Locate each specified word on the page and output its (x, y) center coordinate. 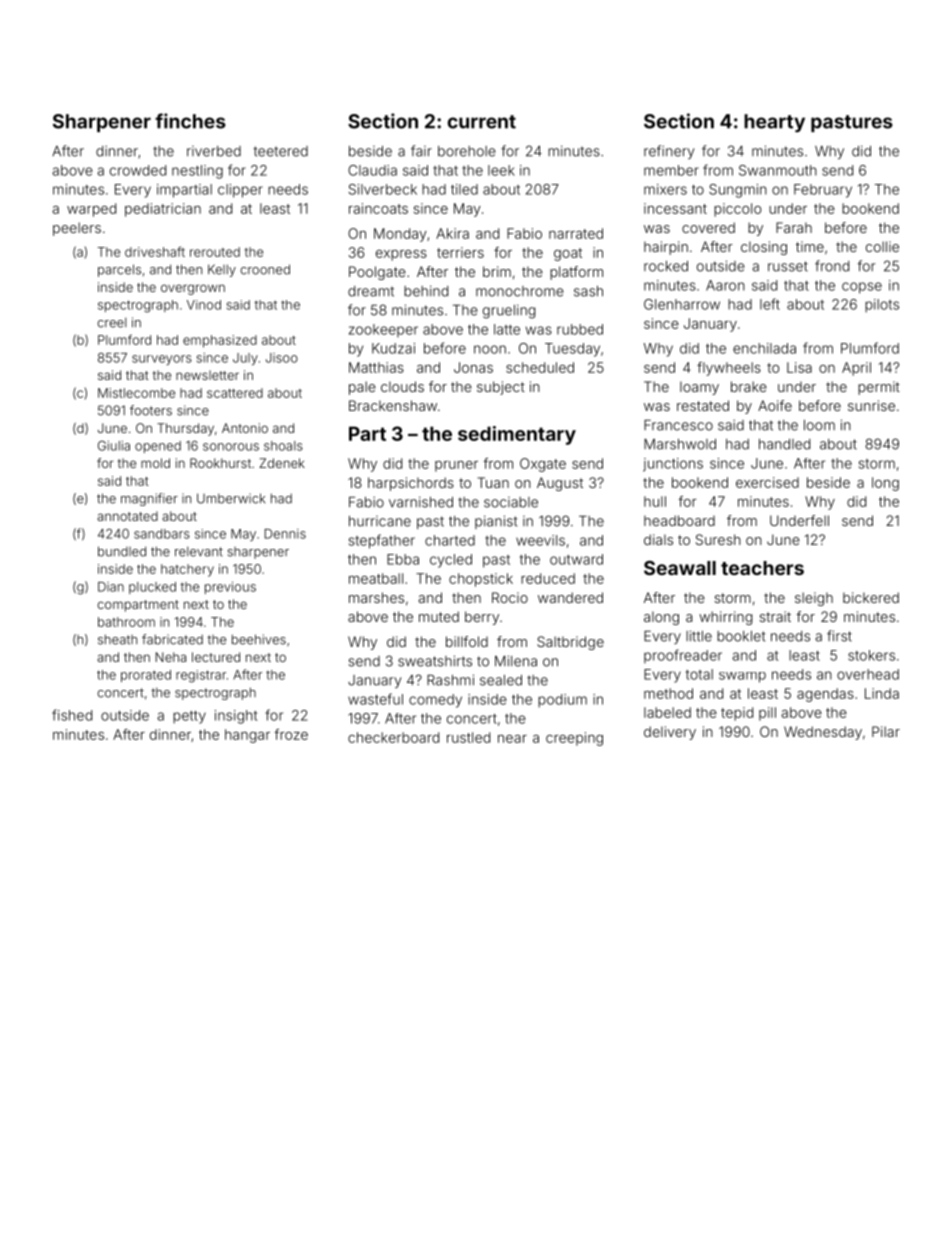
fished (72, 715)
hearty (774, 123)
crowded (138, 170)
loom (819, 425)
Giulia (114, 446)
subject (501, 388)
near (512, 739)
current (482, 122)
